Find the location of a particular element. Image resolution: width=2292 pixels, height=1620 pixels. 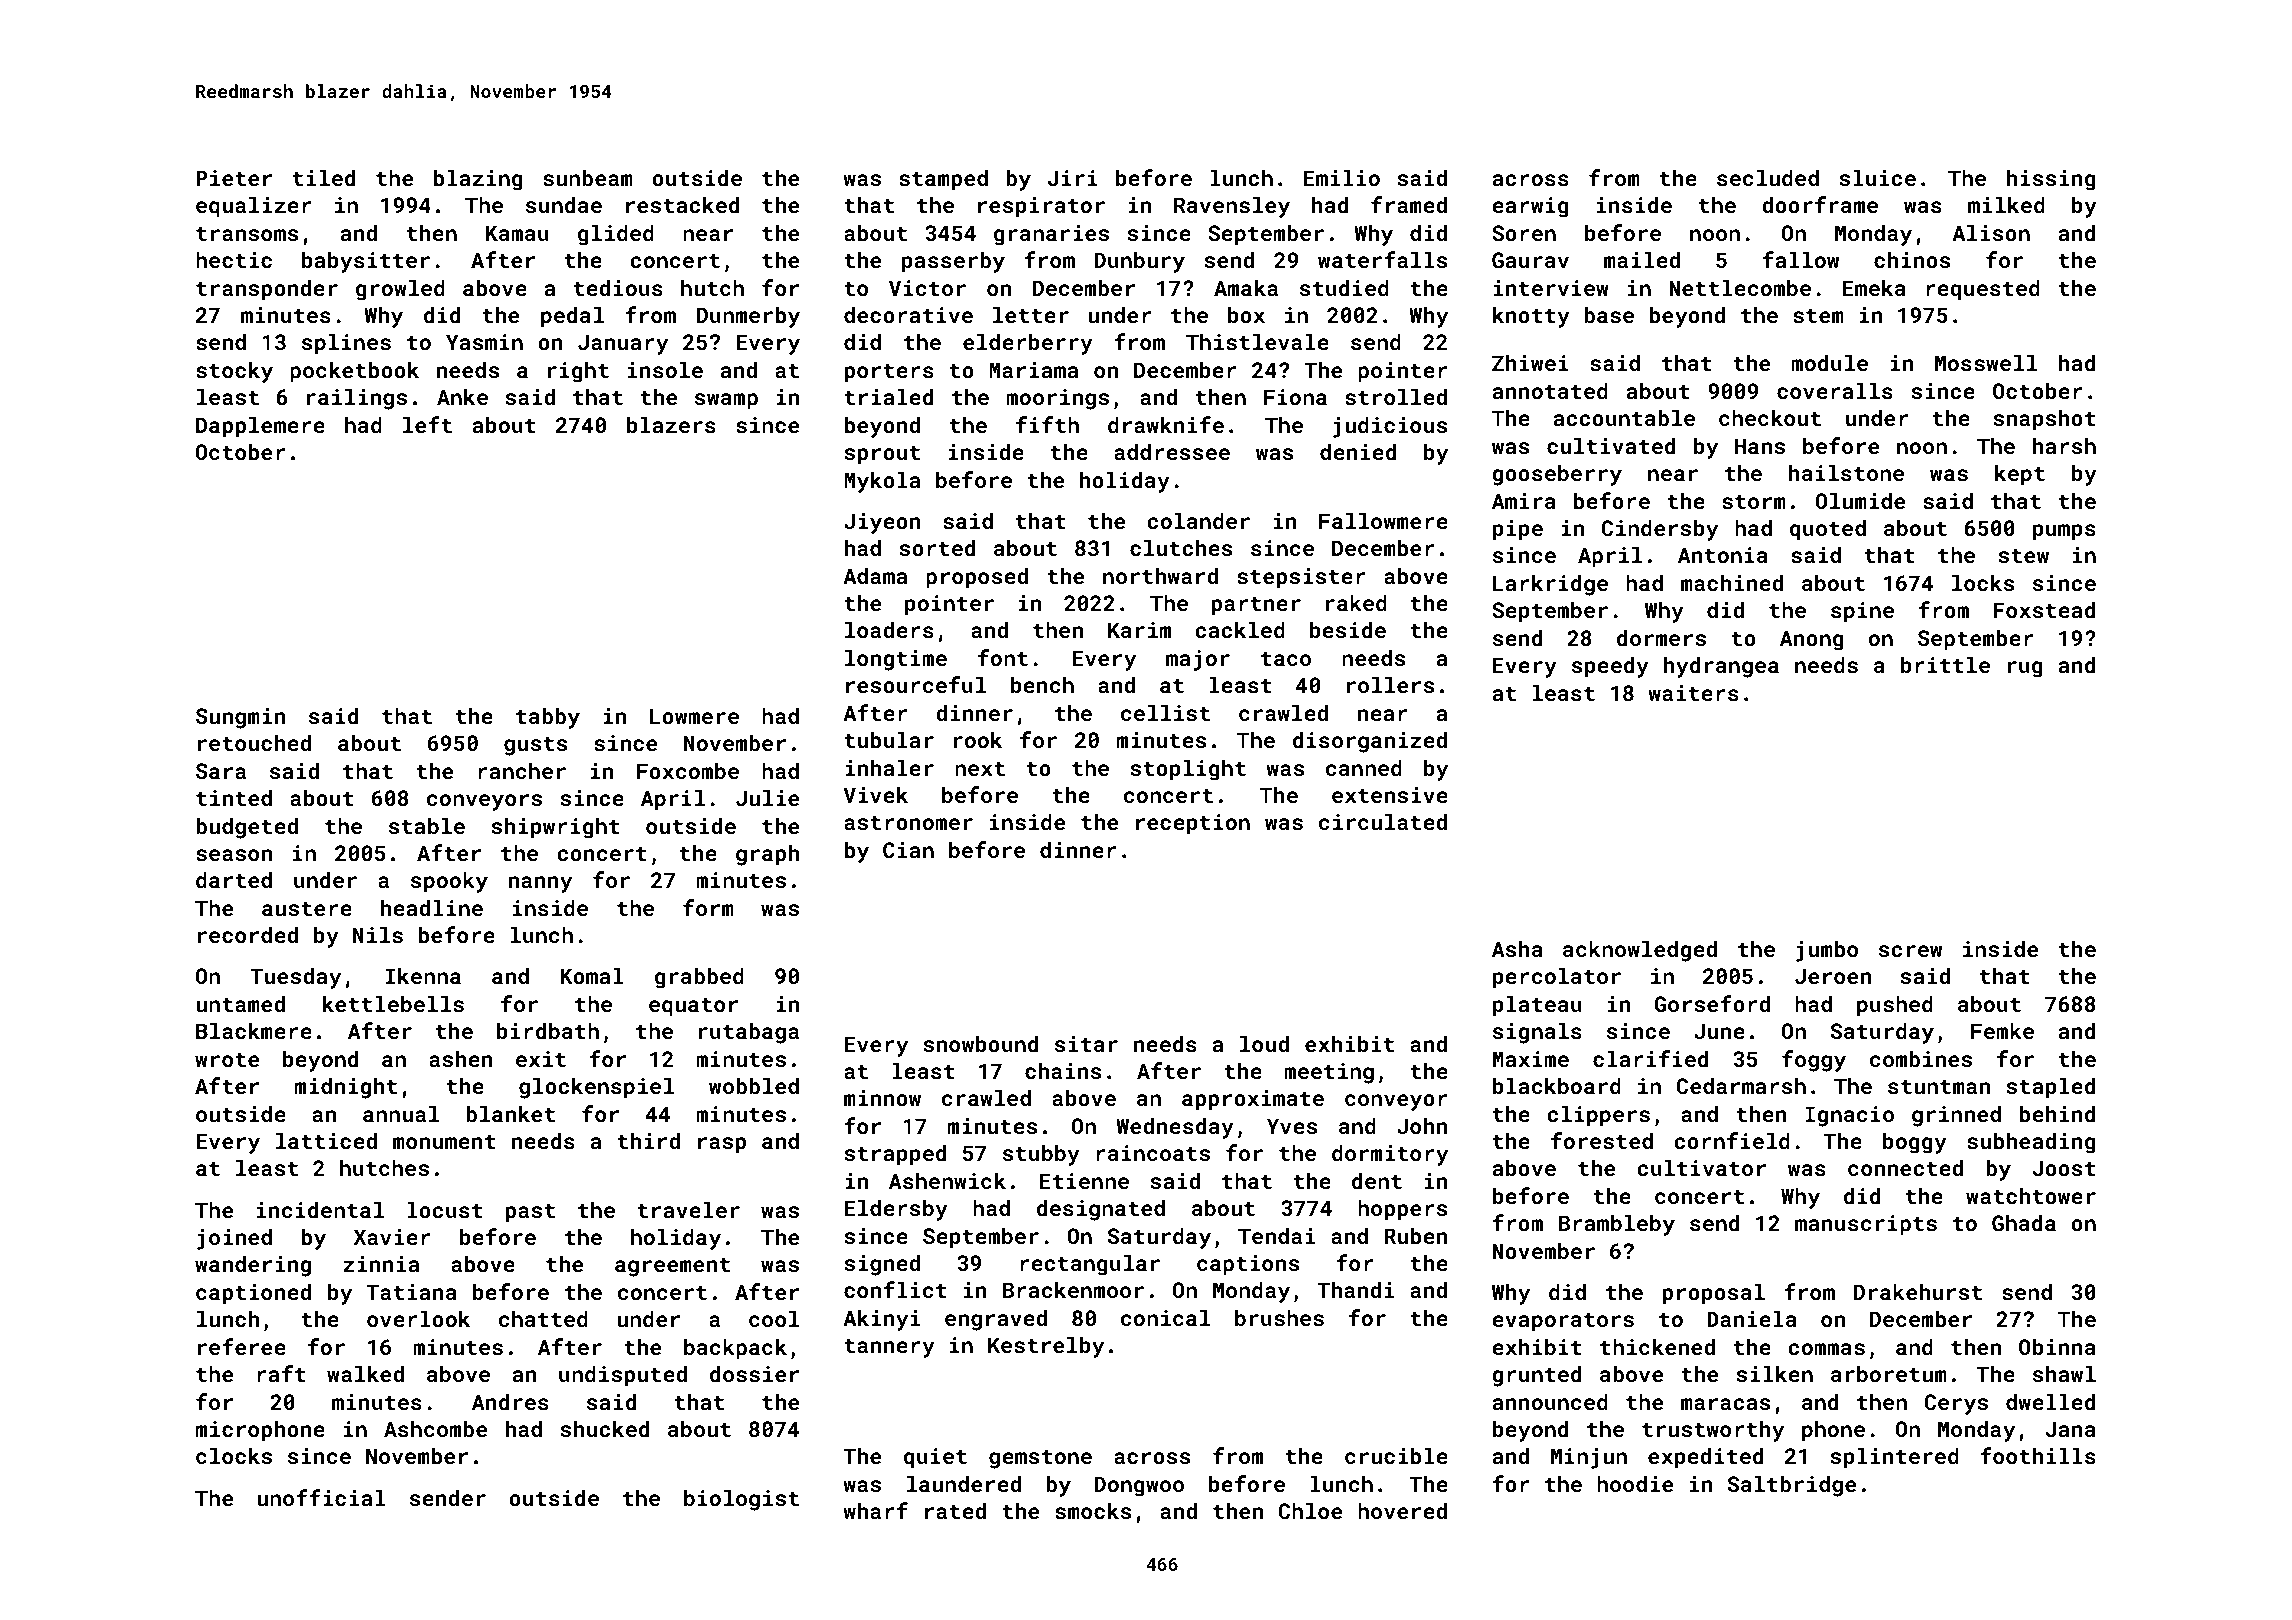

Adama is located at coordinates (875, 575).
